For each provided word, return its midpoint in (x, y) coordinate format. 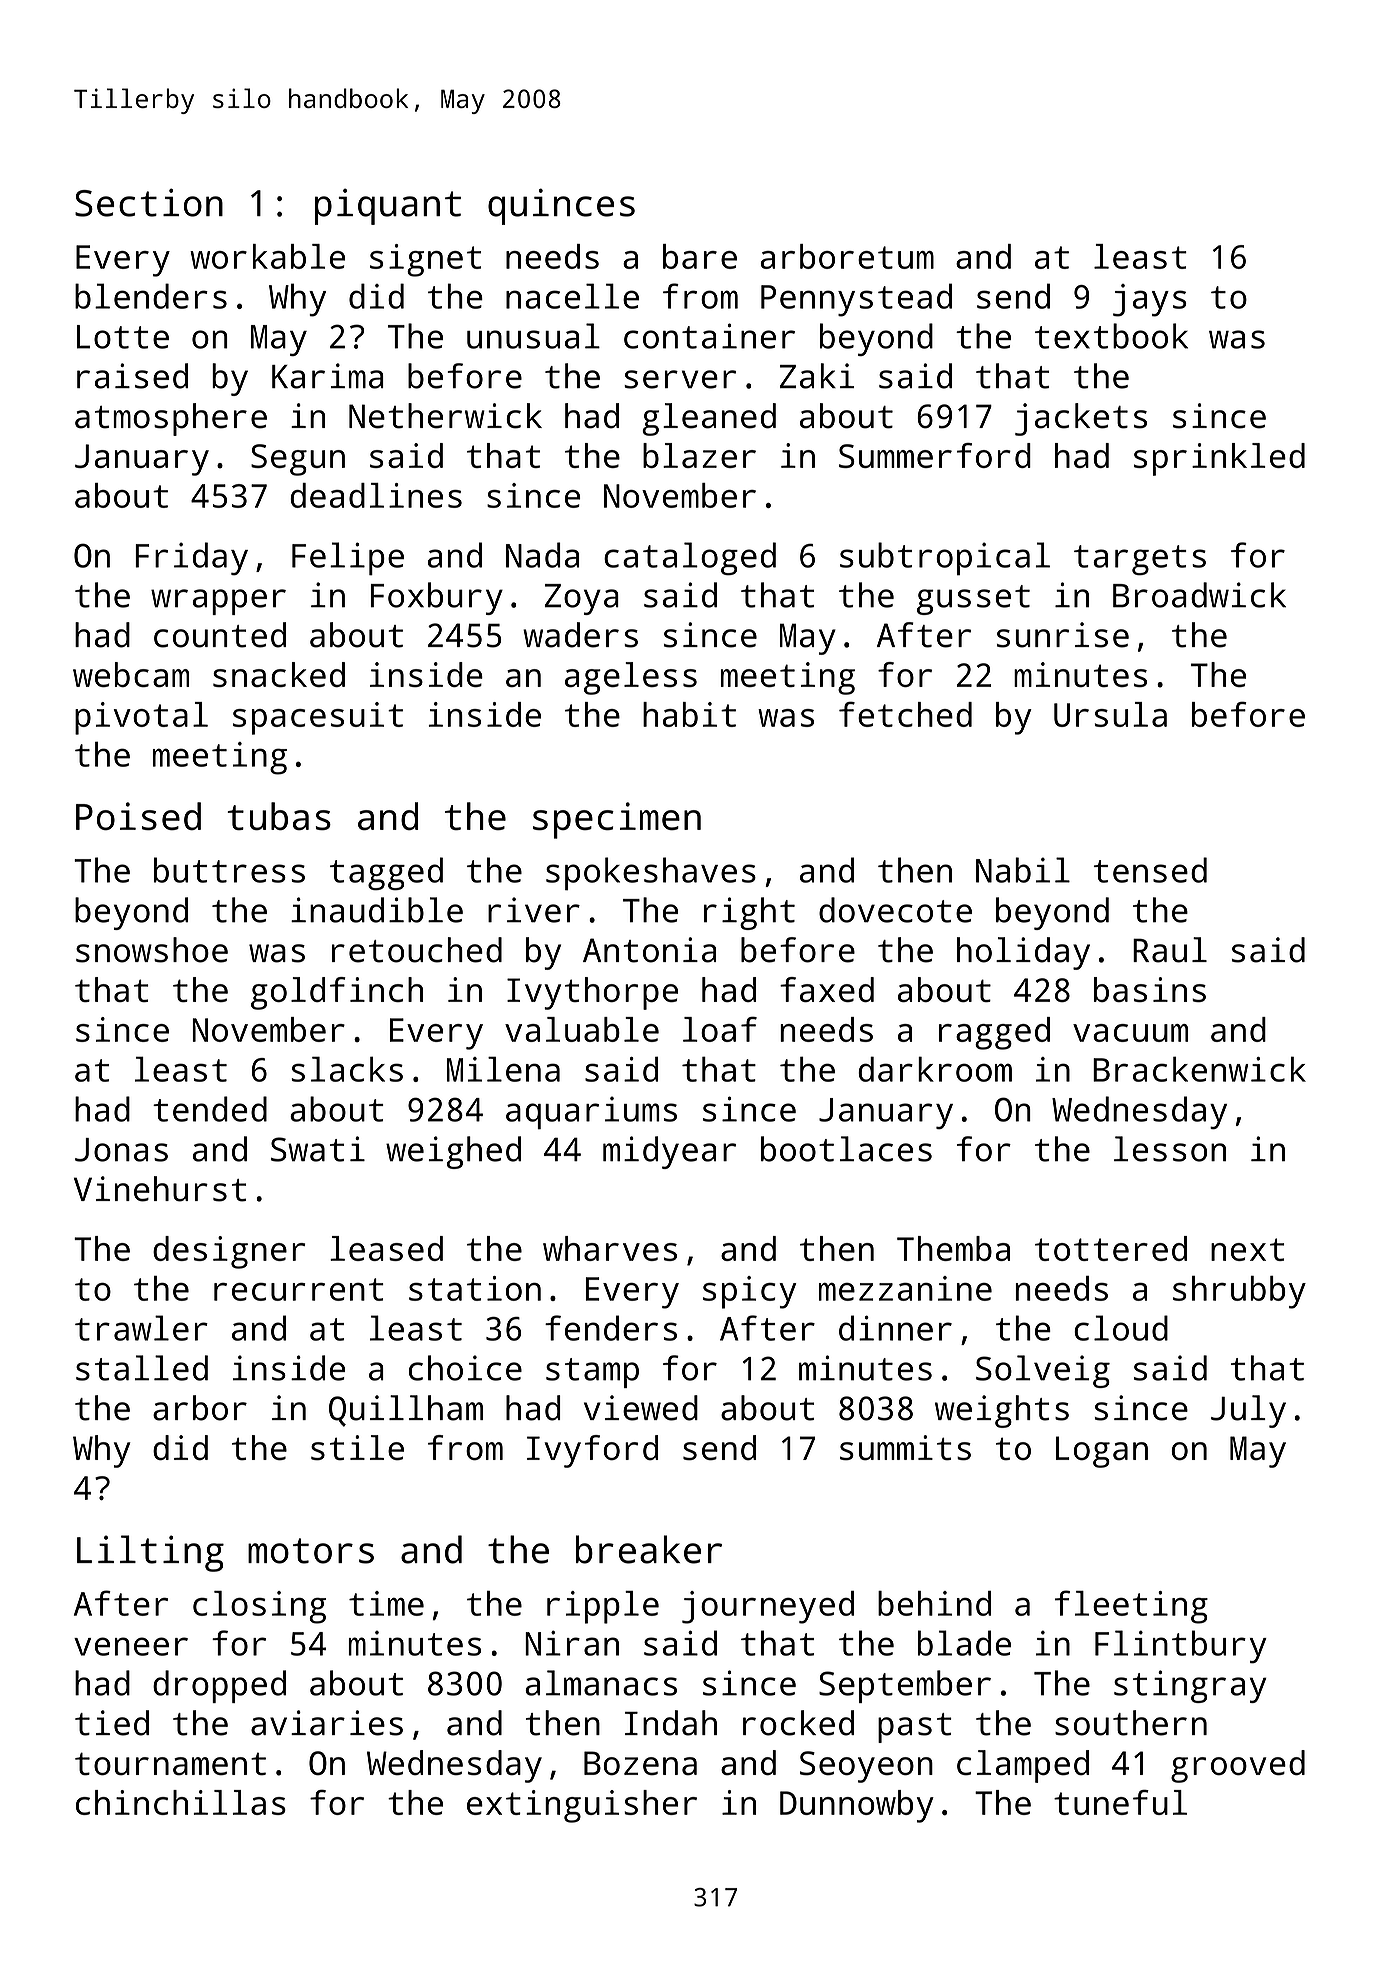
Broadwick (1199, 595)
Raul (1170, 950)
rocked (798, 1723)
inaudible (377, 910)
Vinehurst (160, 1189)
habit (689, 714)
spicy (749, 1292)
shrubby (1239, 1292)
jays (1150, 300)
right (749, 913)
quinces (561, 206)
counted (220, 635)
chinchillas (181, 1802)
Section (149, 202)
